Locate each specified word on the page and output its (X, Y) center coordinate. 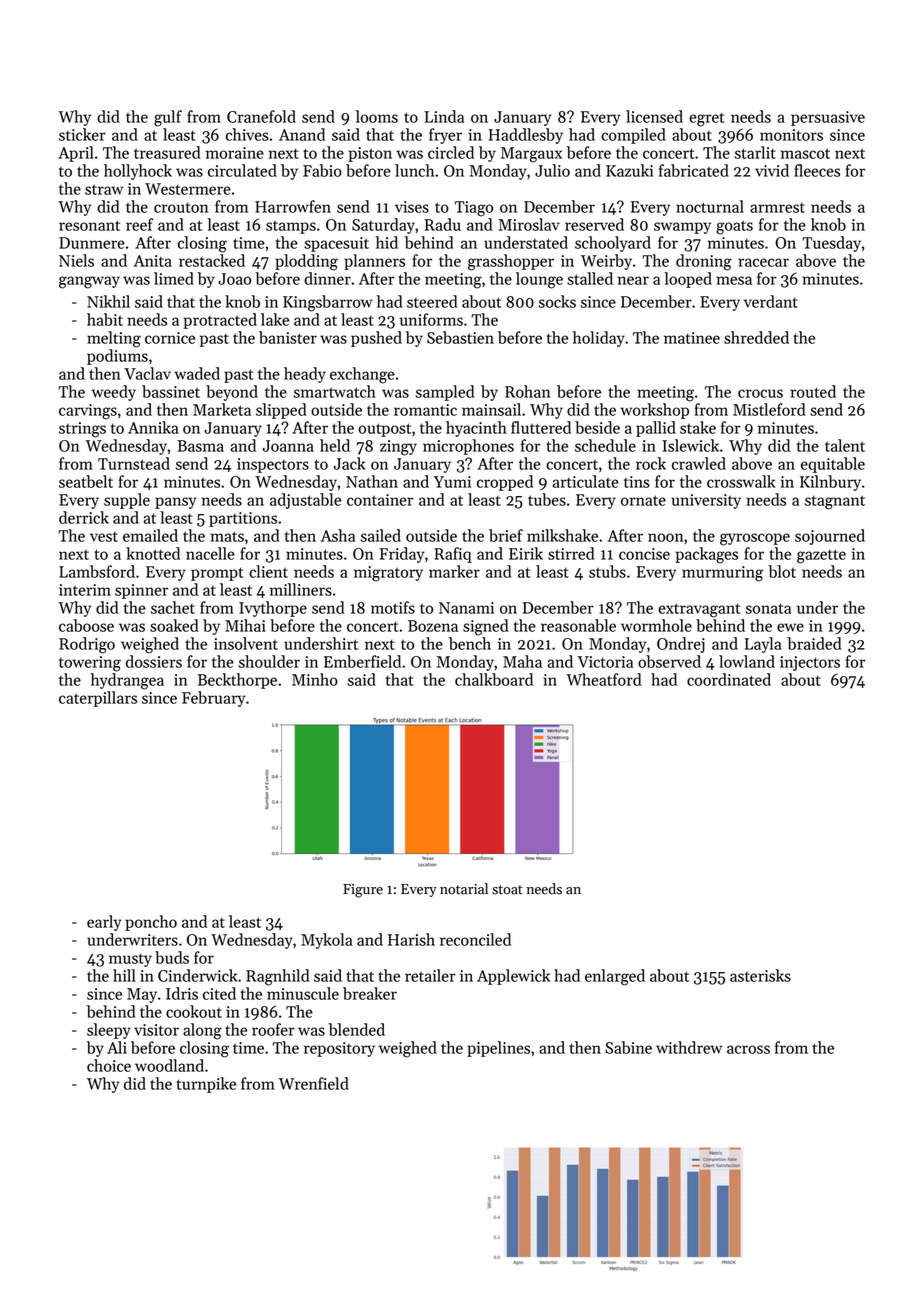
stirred (571, 553)
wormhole (656, 625)
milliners (301, 589)
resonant (89, 225)
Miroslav (529, 224)
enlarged (615, 977)
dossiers (154, 661)
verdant (771, 301)
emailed (150, 535)
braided (814, 643)
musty (130, 960)
